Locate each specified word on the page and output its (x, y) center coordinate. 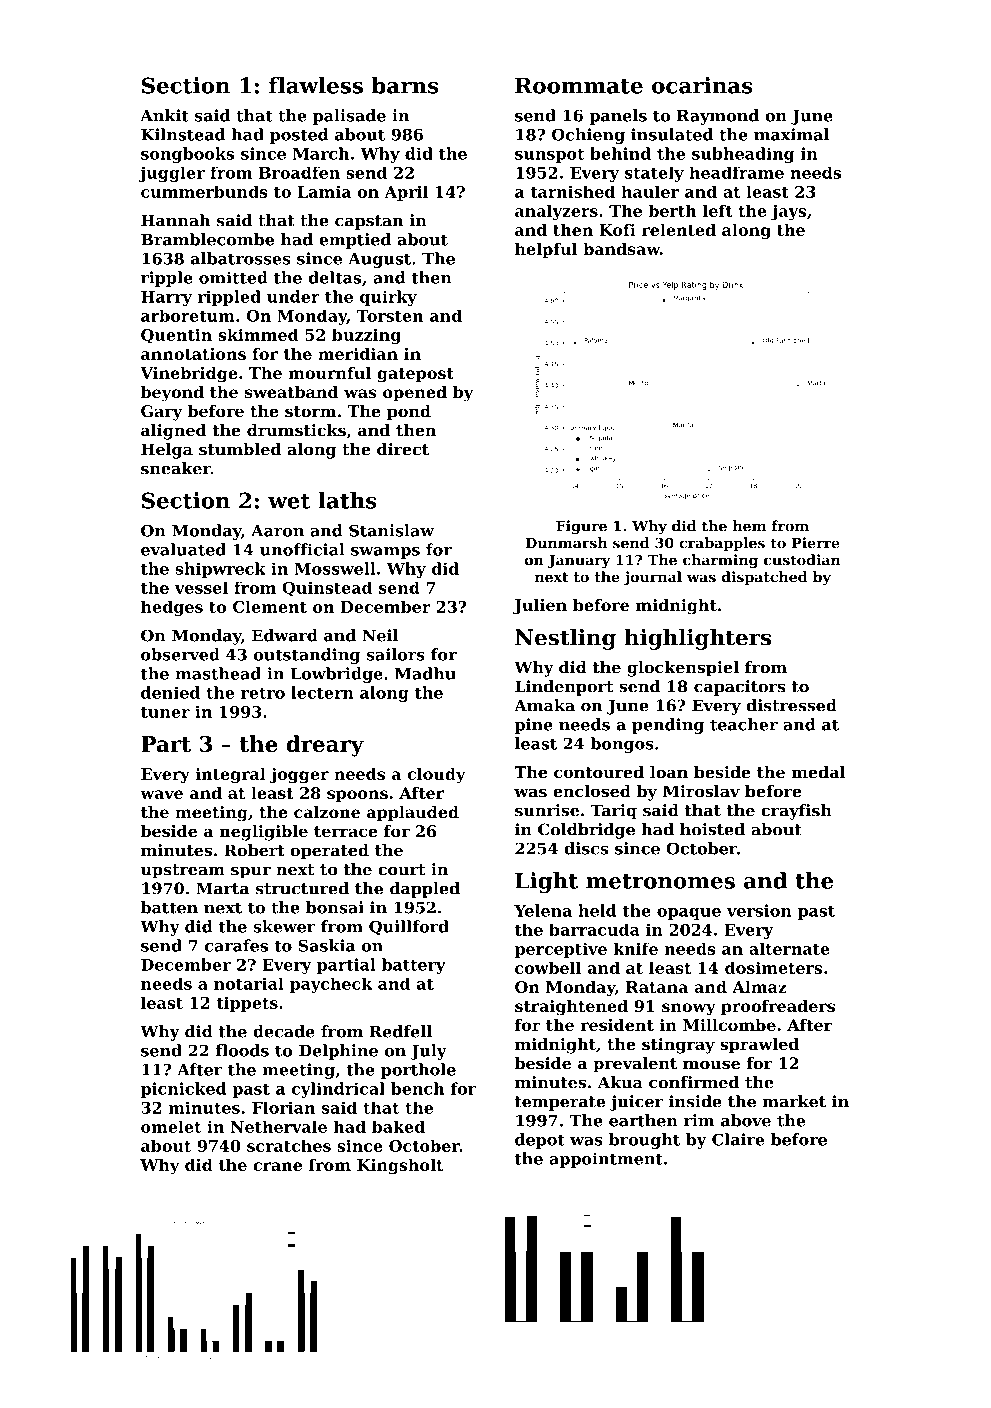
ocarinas (702, 85)
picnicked (183, 1090)
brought (644, 1141)
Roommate (579, 85)
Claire (738, 1139)
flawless (316, 85)
